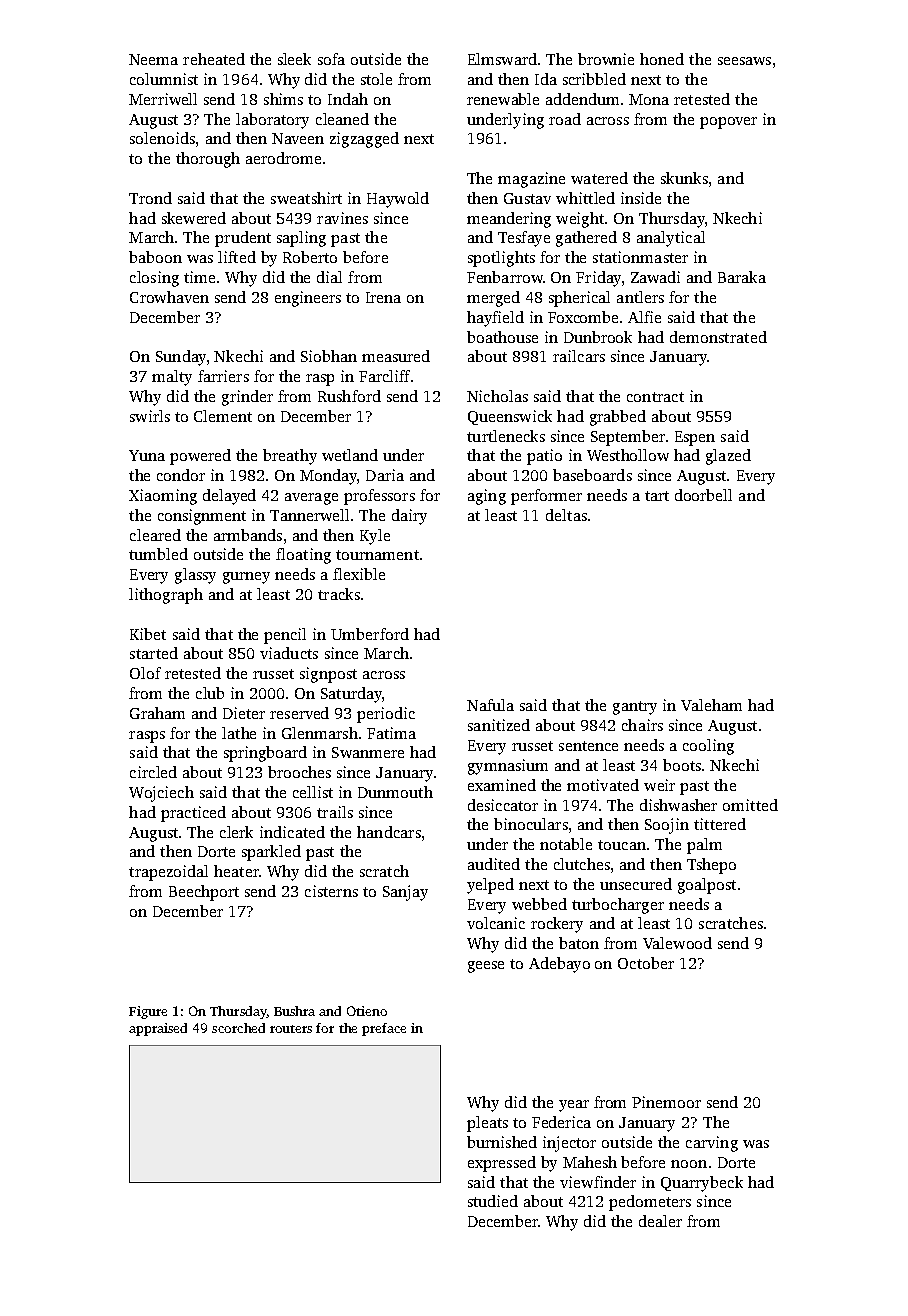 The height and width of the screenshot is (1316, 908). What do you see at coordinates (566, 515) in the screenshot?
I see `deltas` at bounding box center [566, 515].
